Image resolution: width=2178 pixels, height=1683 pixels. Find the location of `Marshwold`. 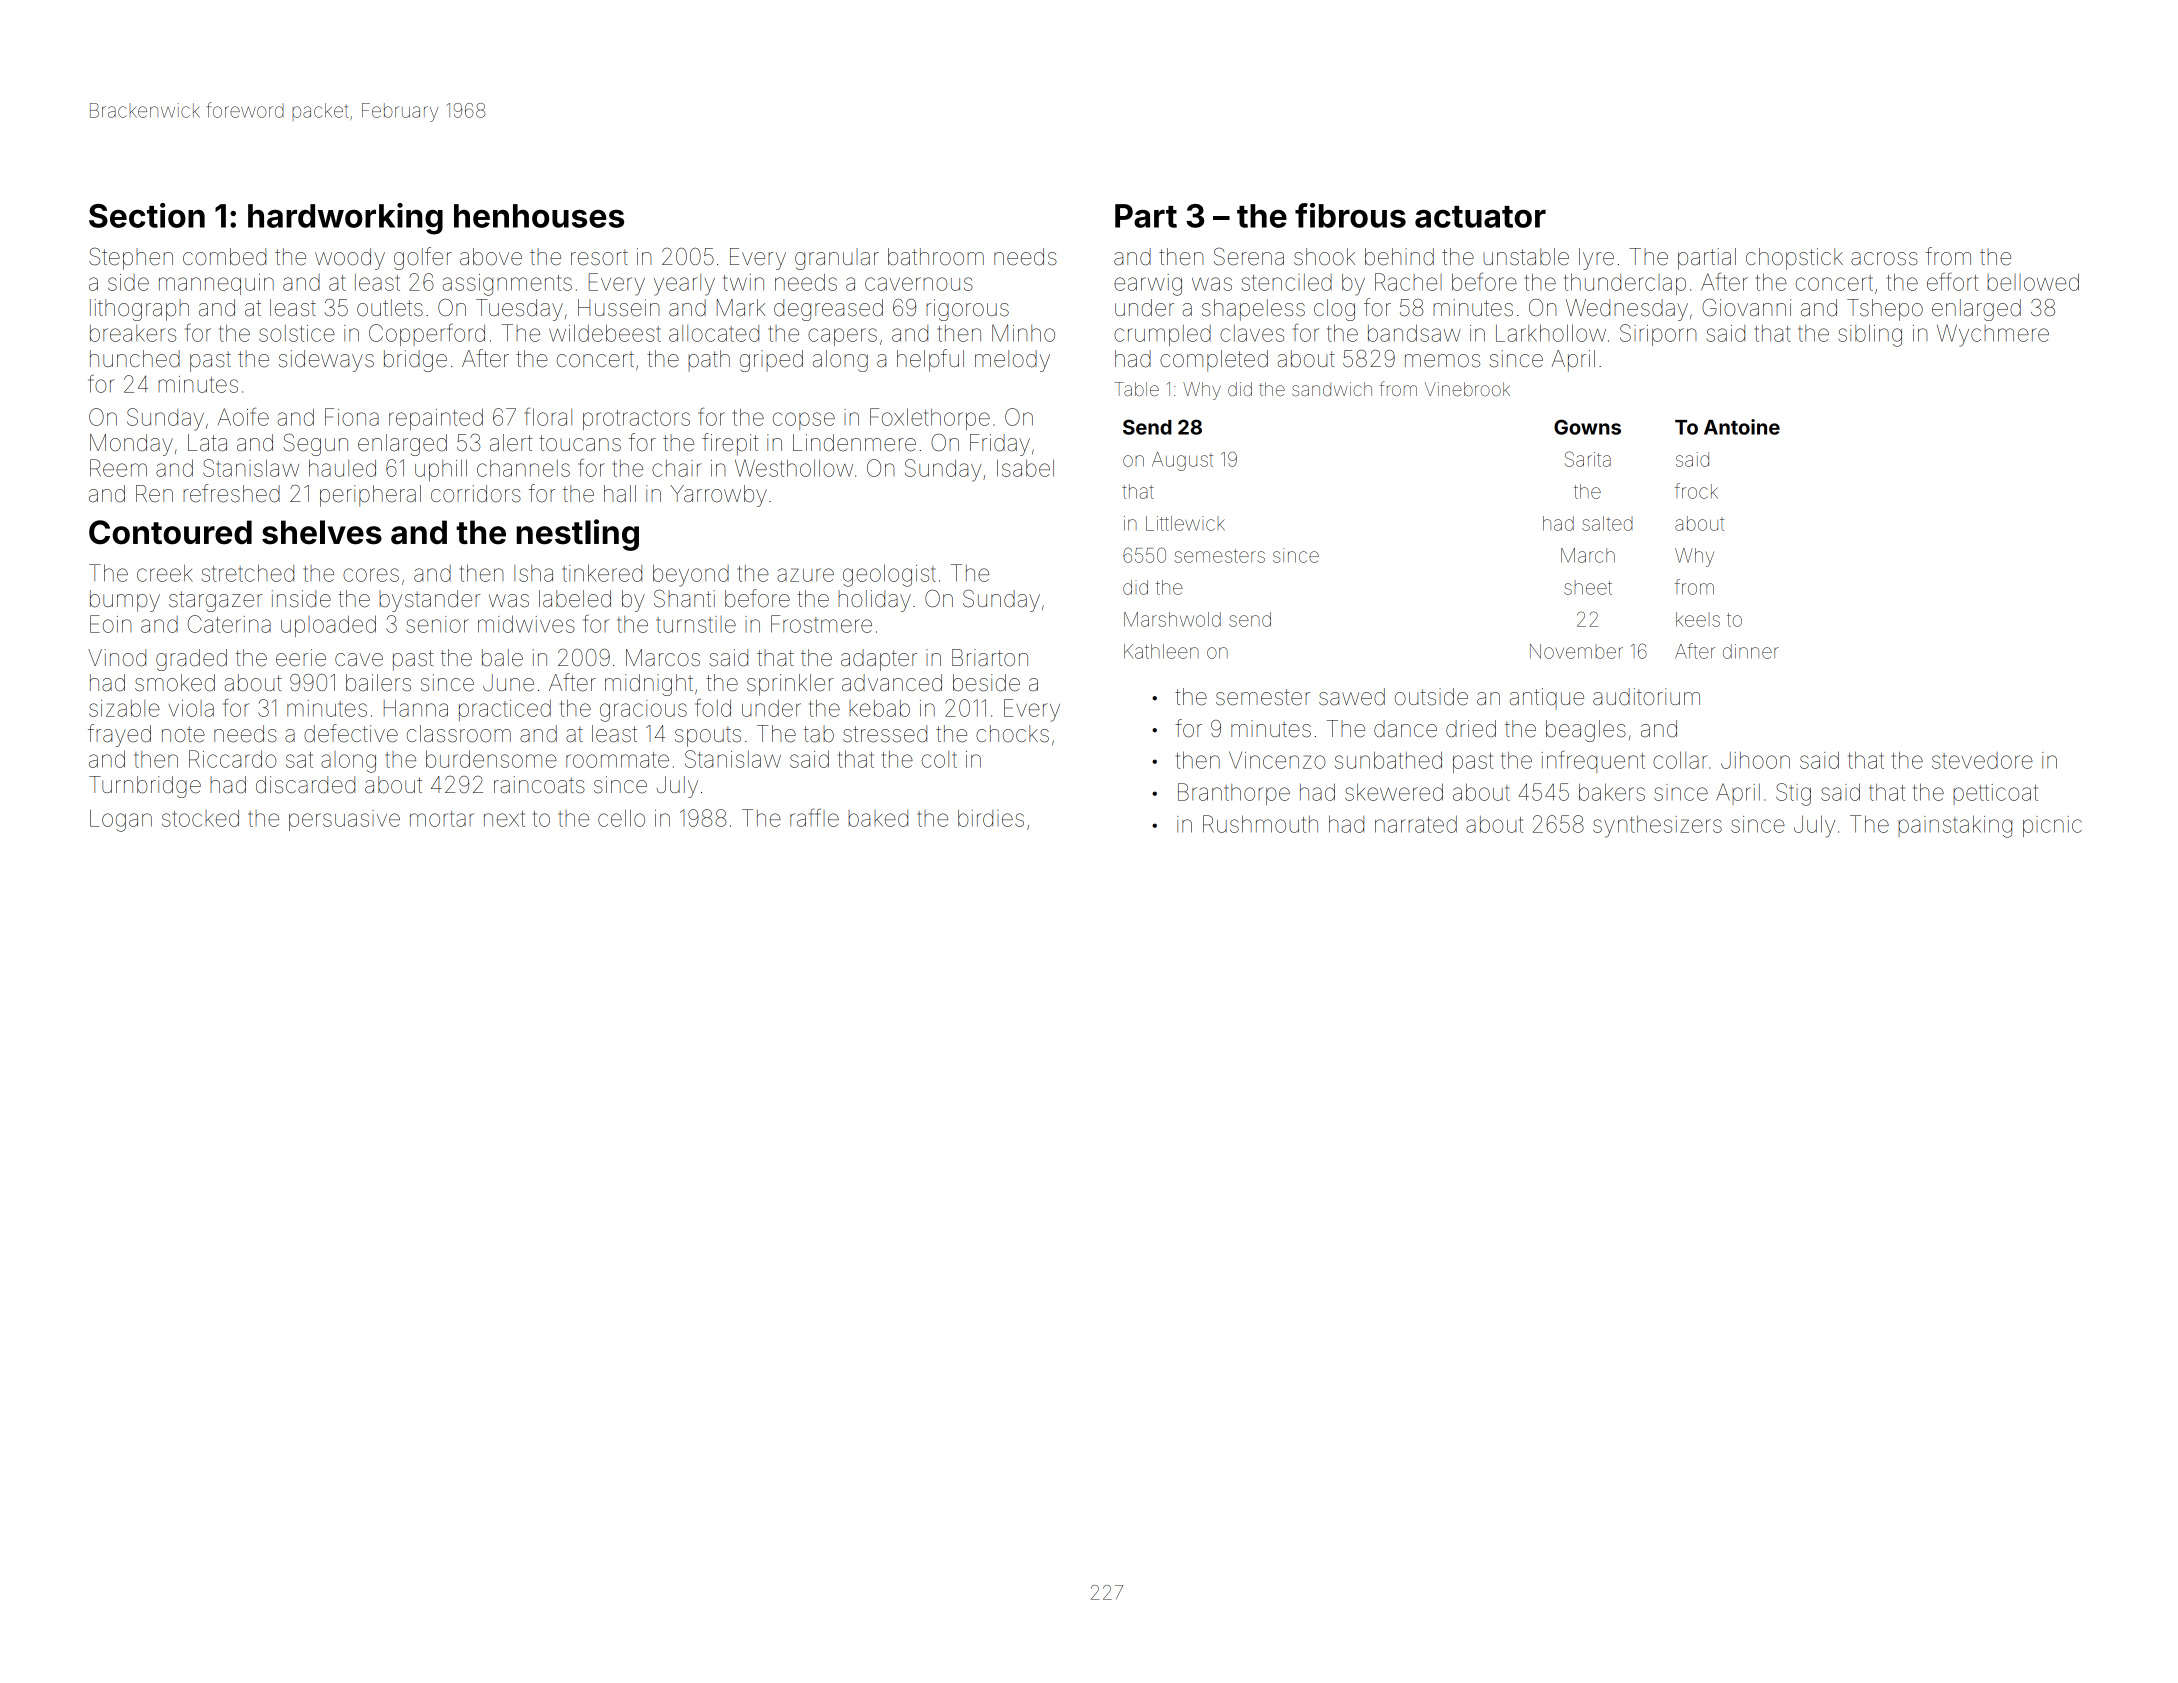

Marshwold is located at coordinates (1172, 619).
